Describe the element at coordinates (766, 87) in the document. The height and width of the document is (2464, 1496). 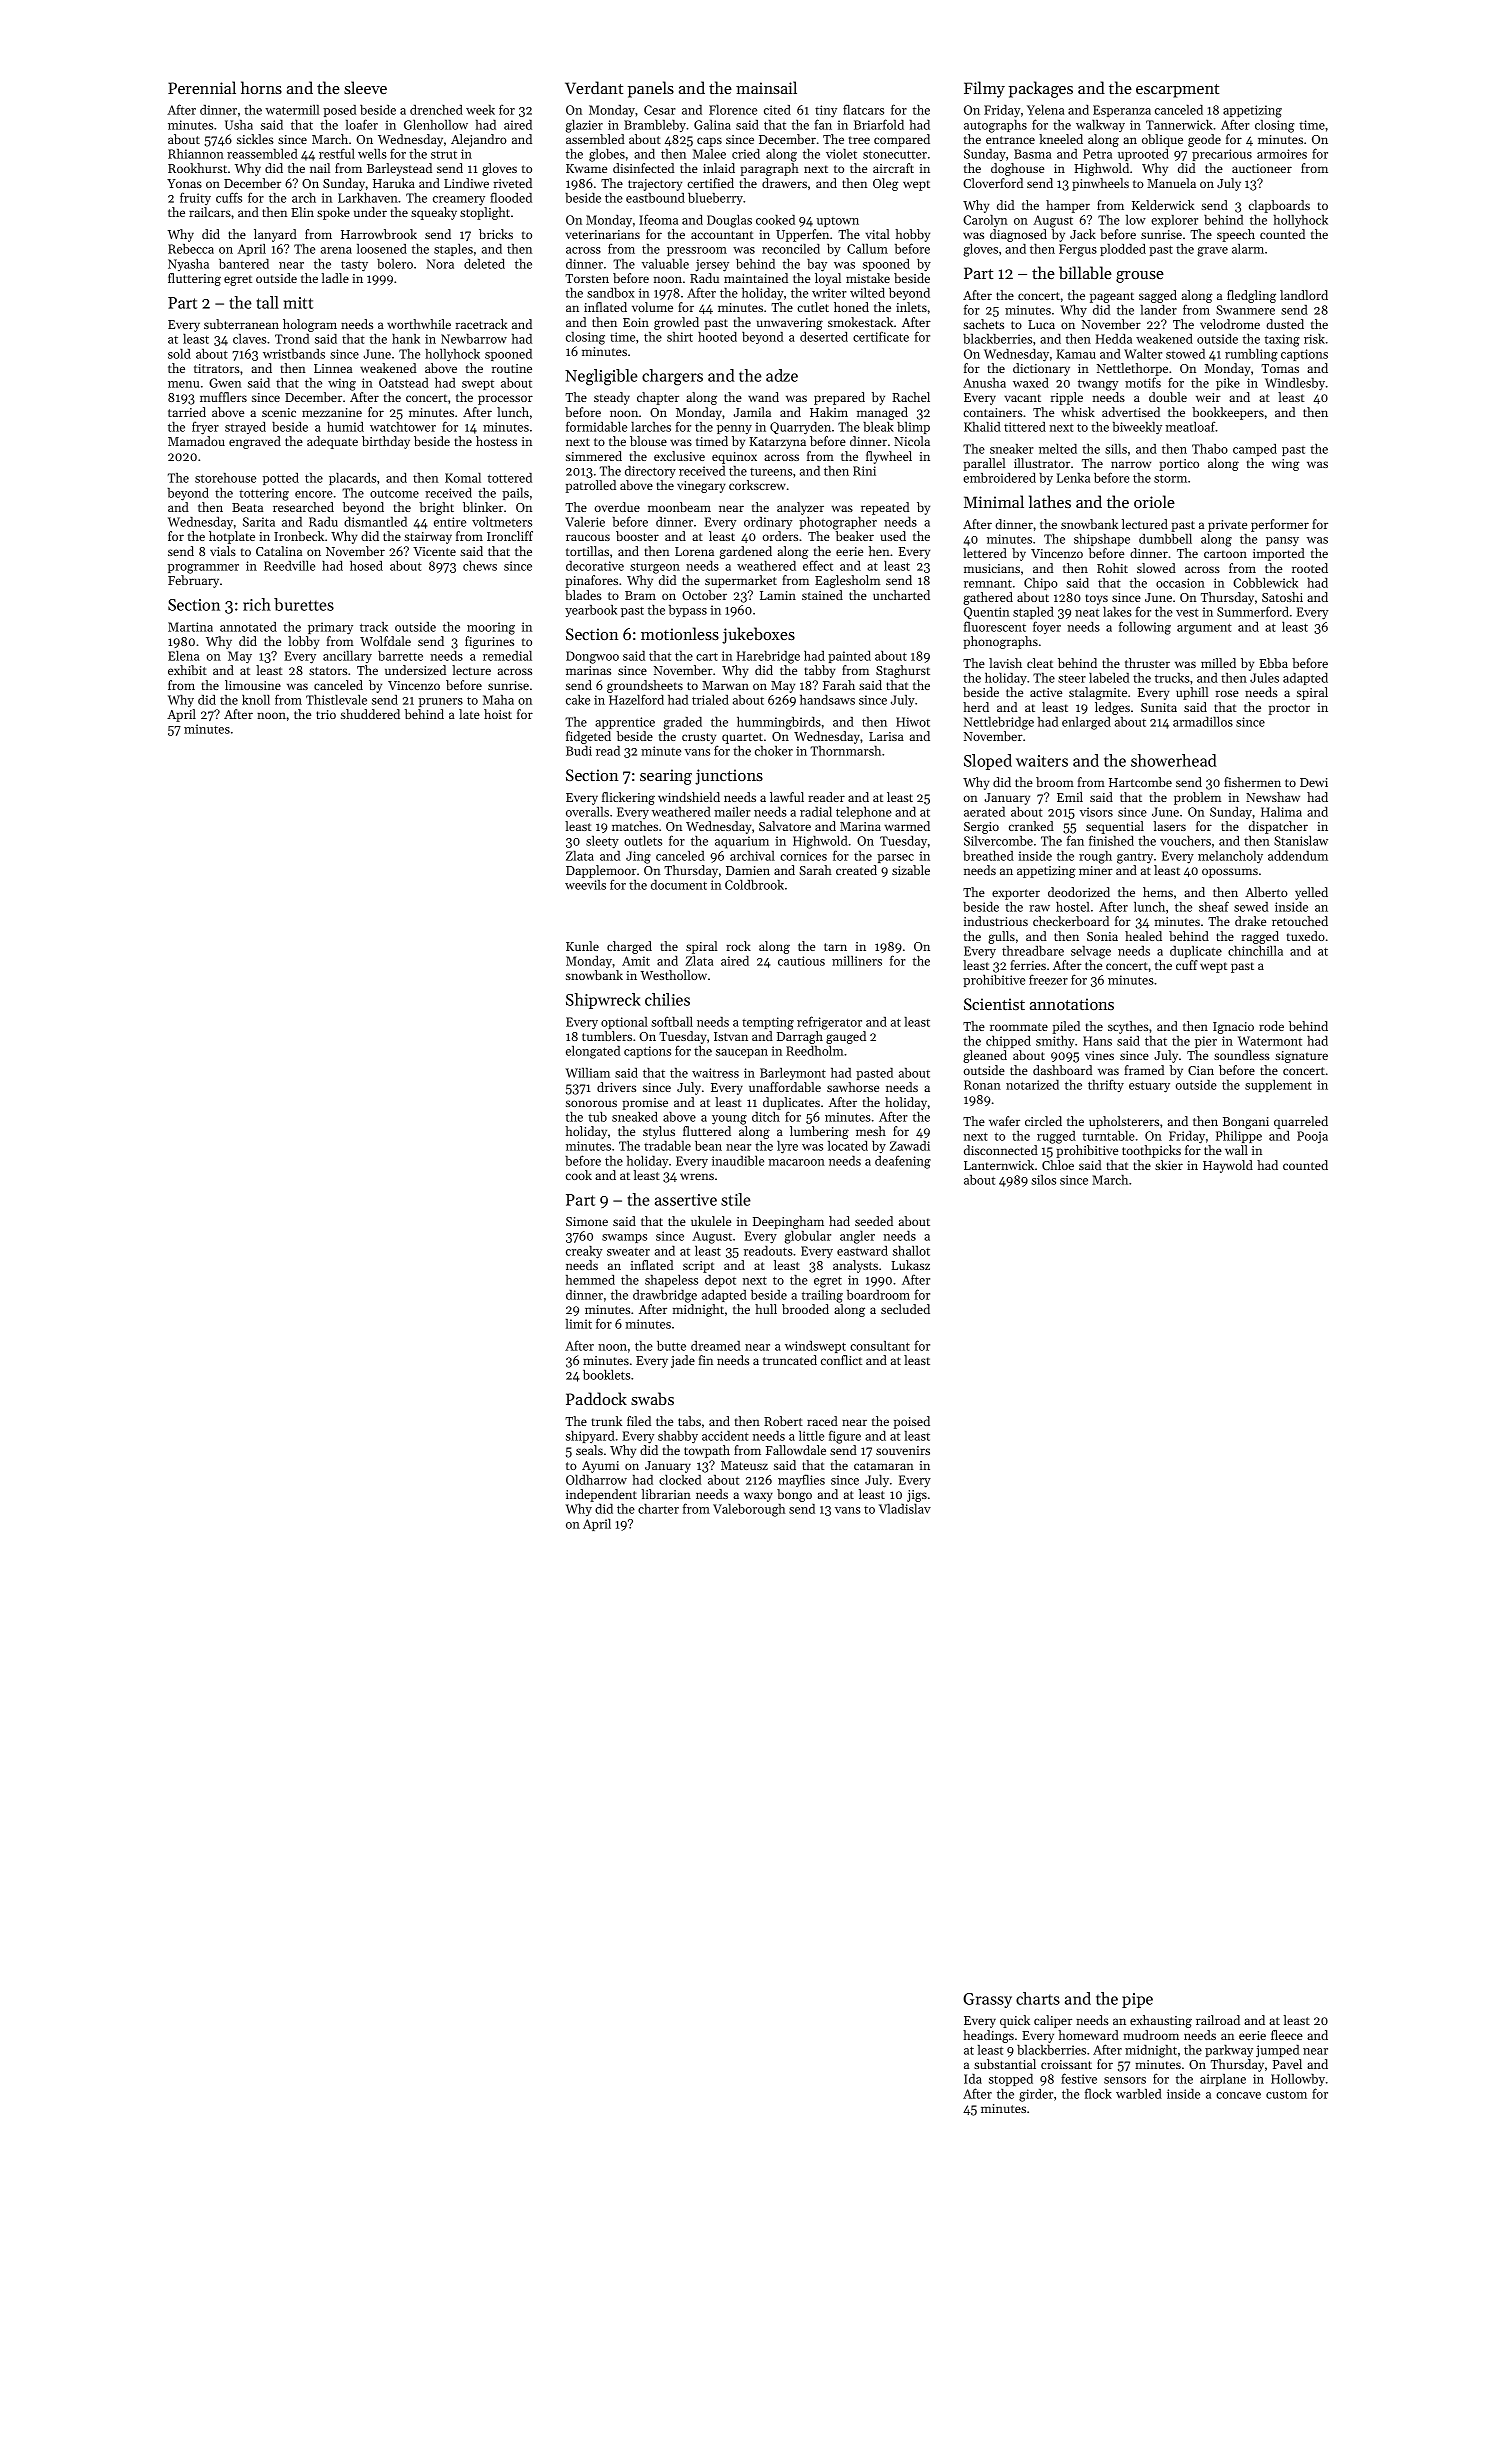
I see `mainsail` at that location.
